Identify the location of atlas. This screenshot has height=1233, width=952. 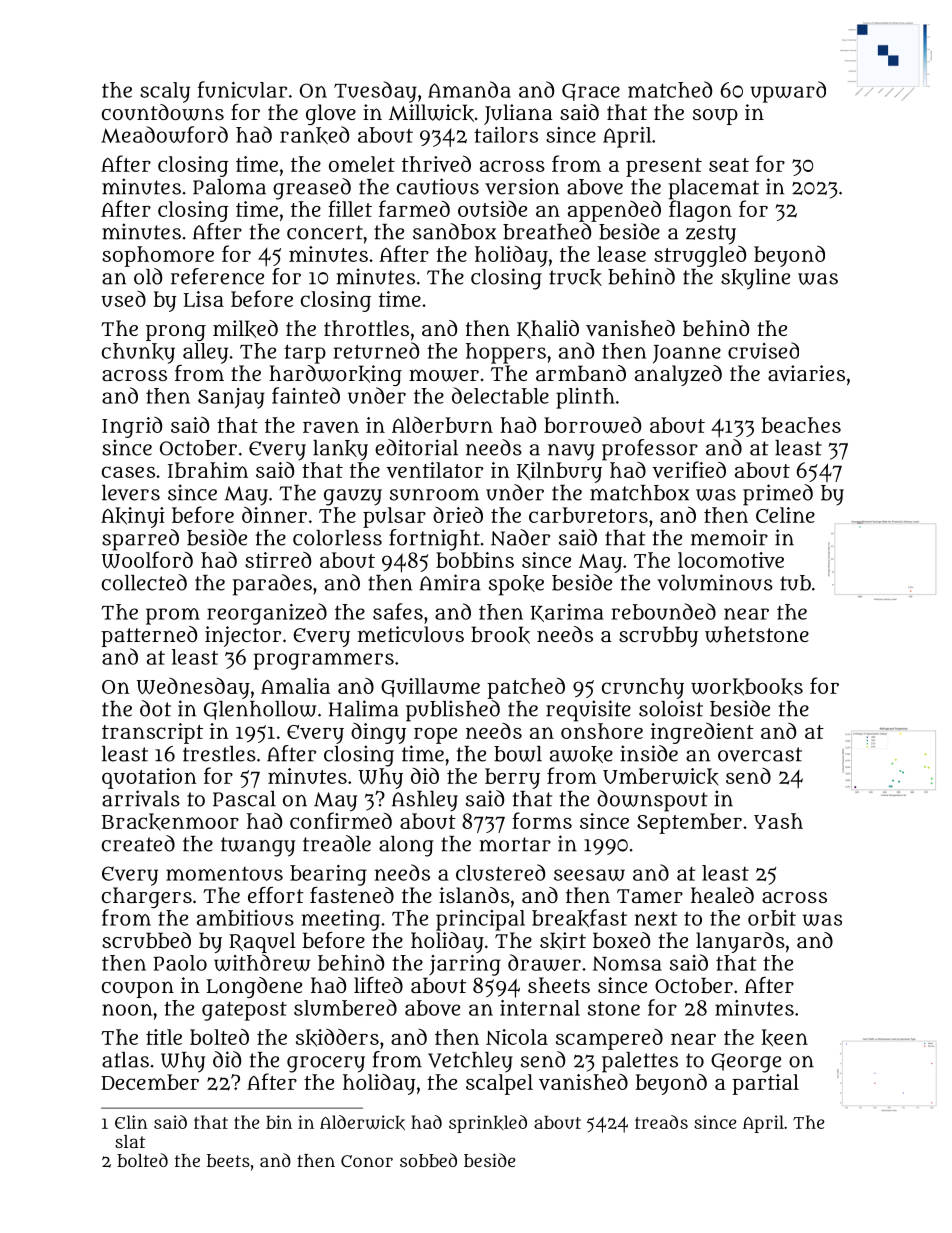
(125, 1060).
